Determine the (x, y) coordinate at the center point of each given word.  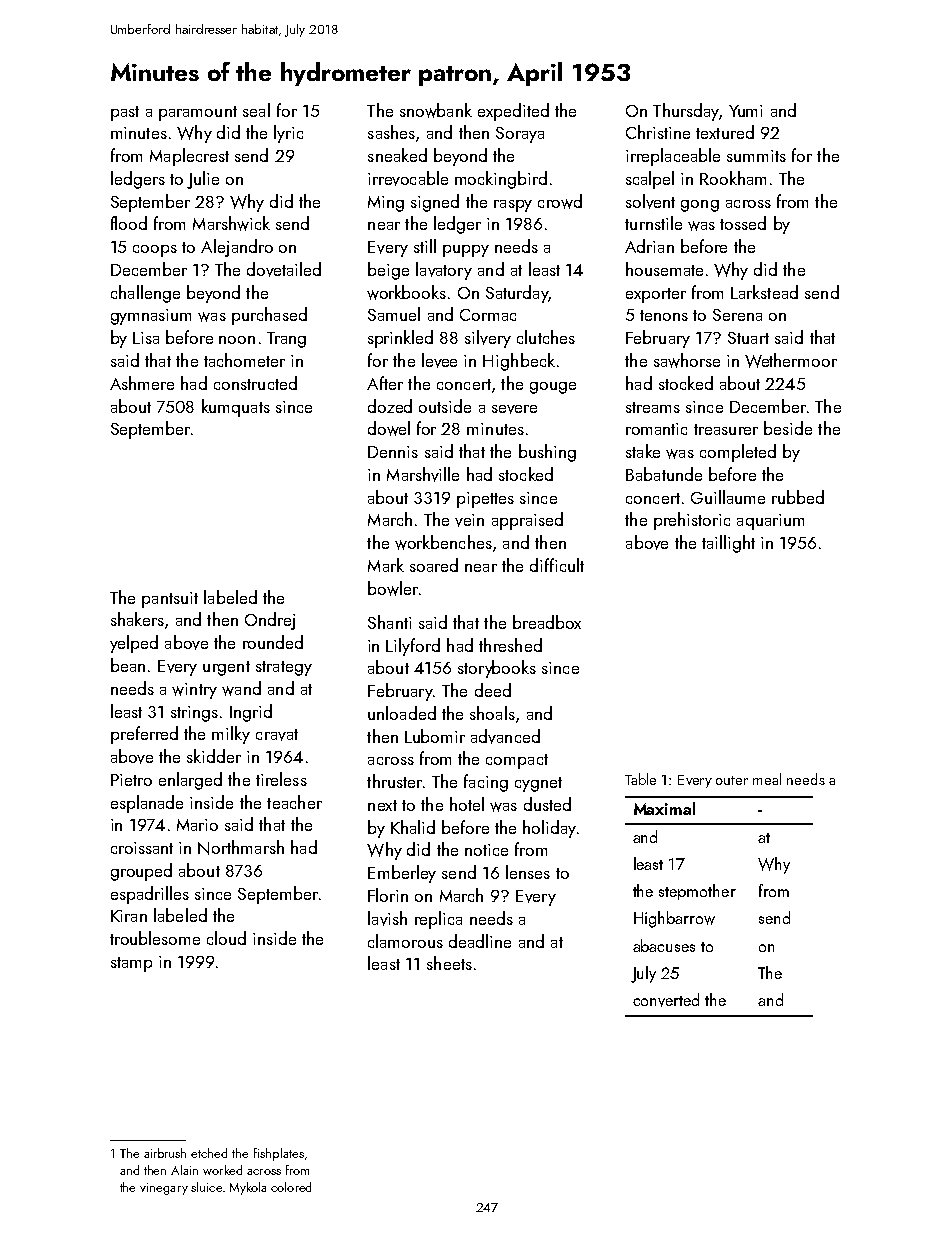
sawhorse (687, 360)
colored (291, 1187)
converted (666, 1000)
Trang (286, 340)
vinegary (164, 1189)
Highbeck (519, 362)
